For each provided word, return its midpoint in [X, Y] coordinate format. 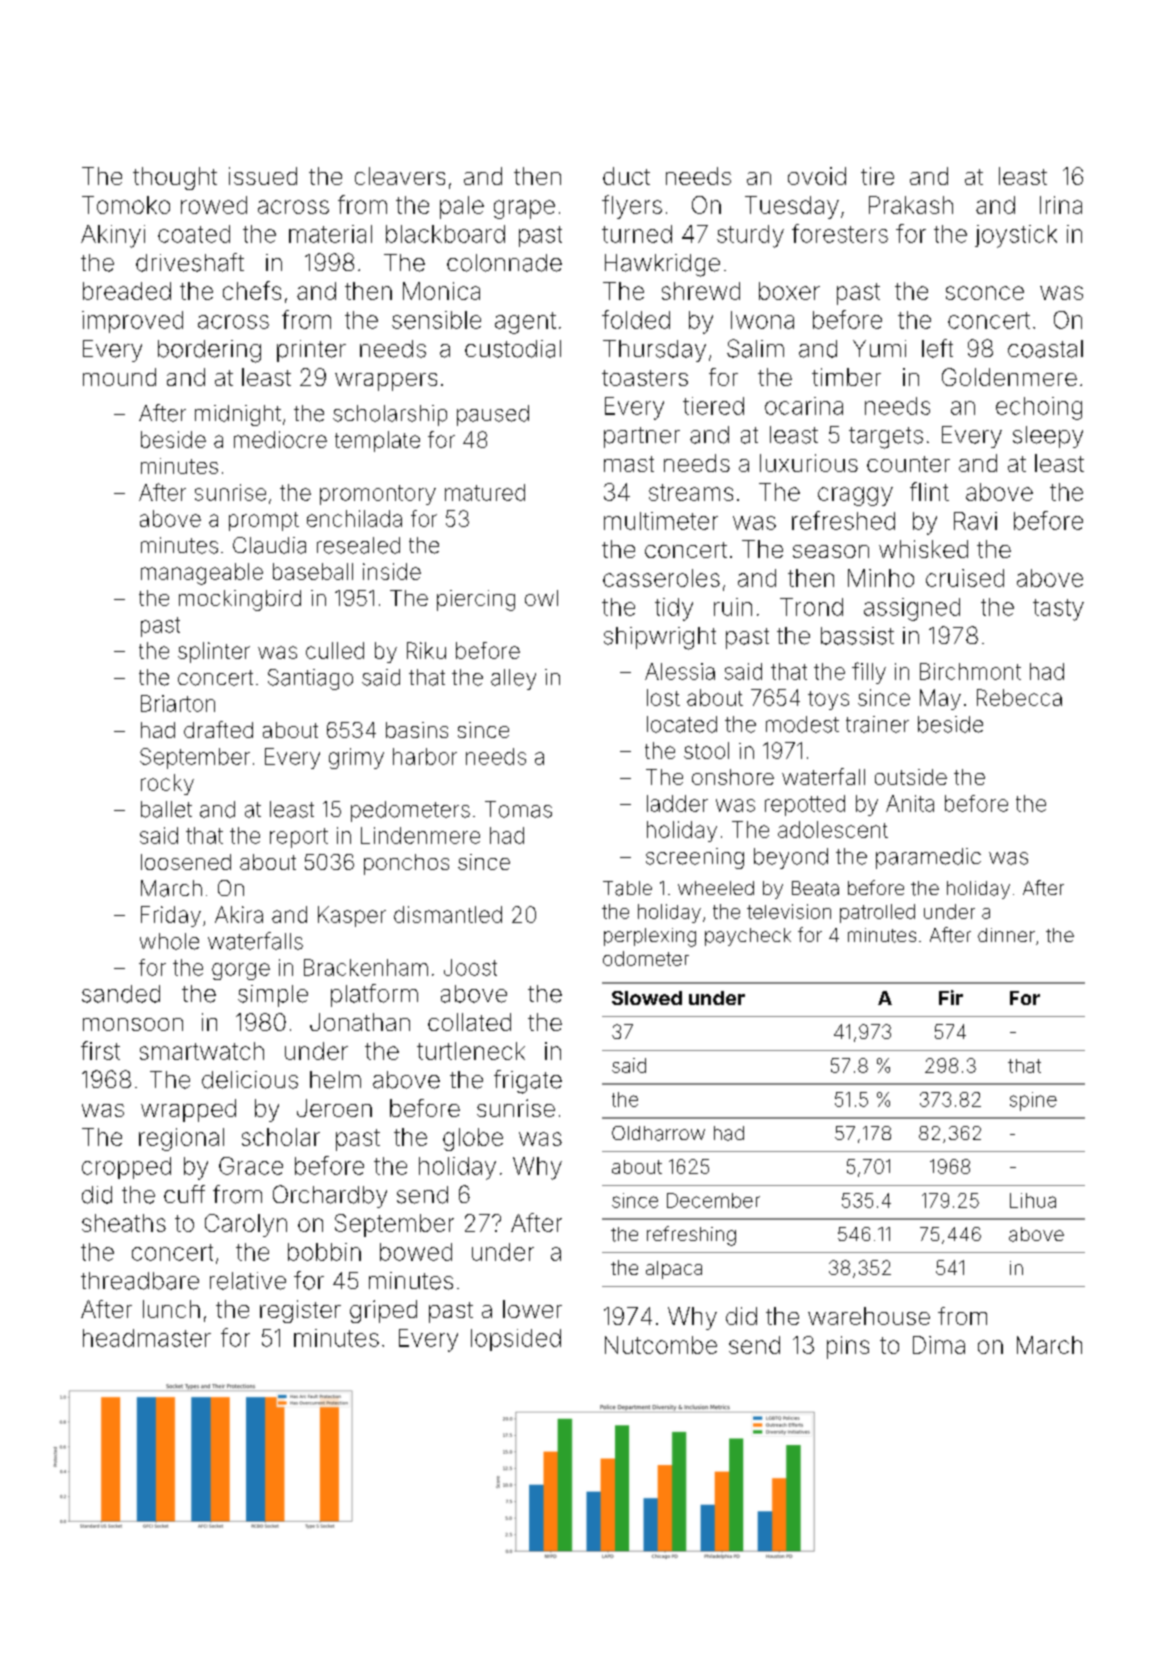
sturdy [750, 236]
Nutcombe [661, 1345]
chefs [252, 290]
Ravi [975, 521]
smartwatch [202, 1051]
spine [1033, 1101]
